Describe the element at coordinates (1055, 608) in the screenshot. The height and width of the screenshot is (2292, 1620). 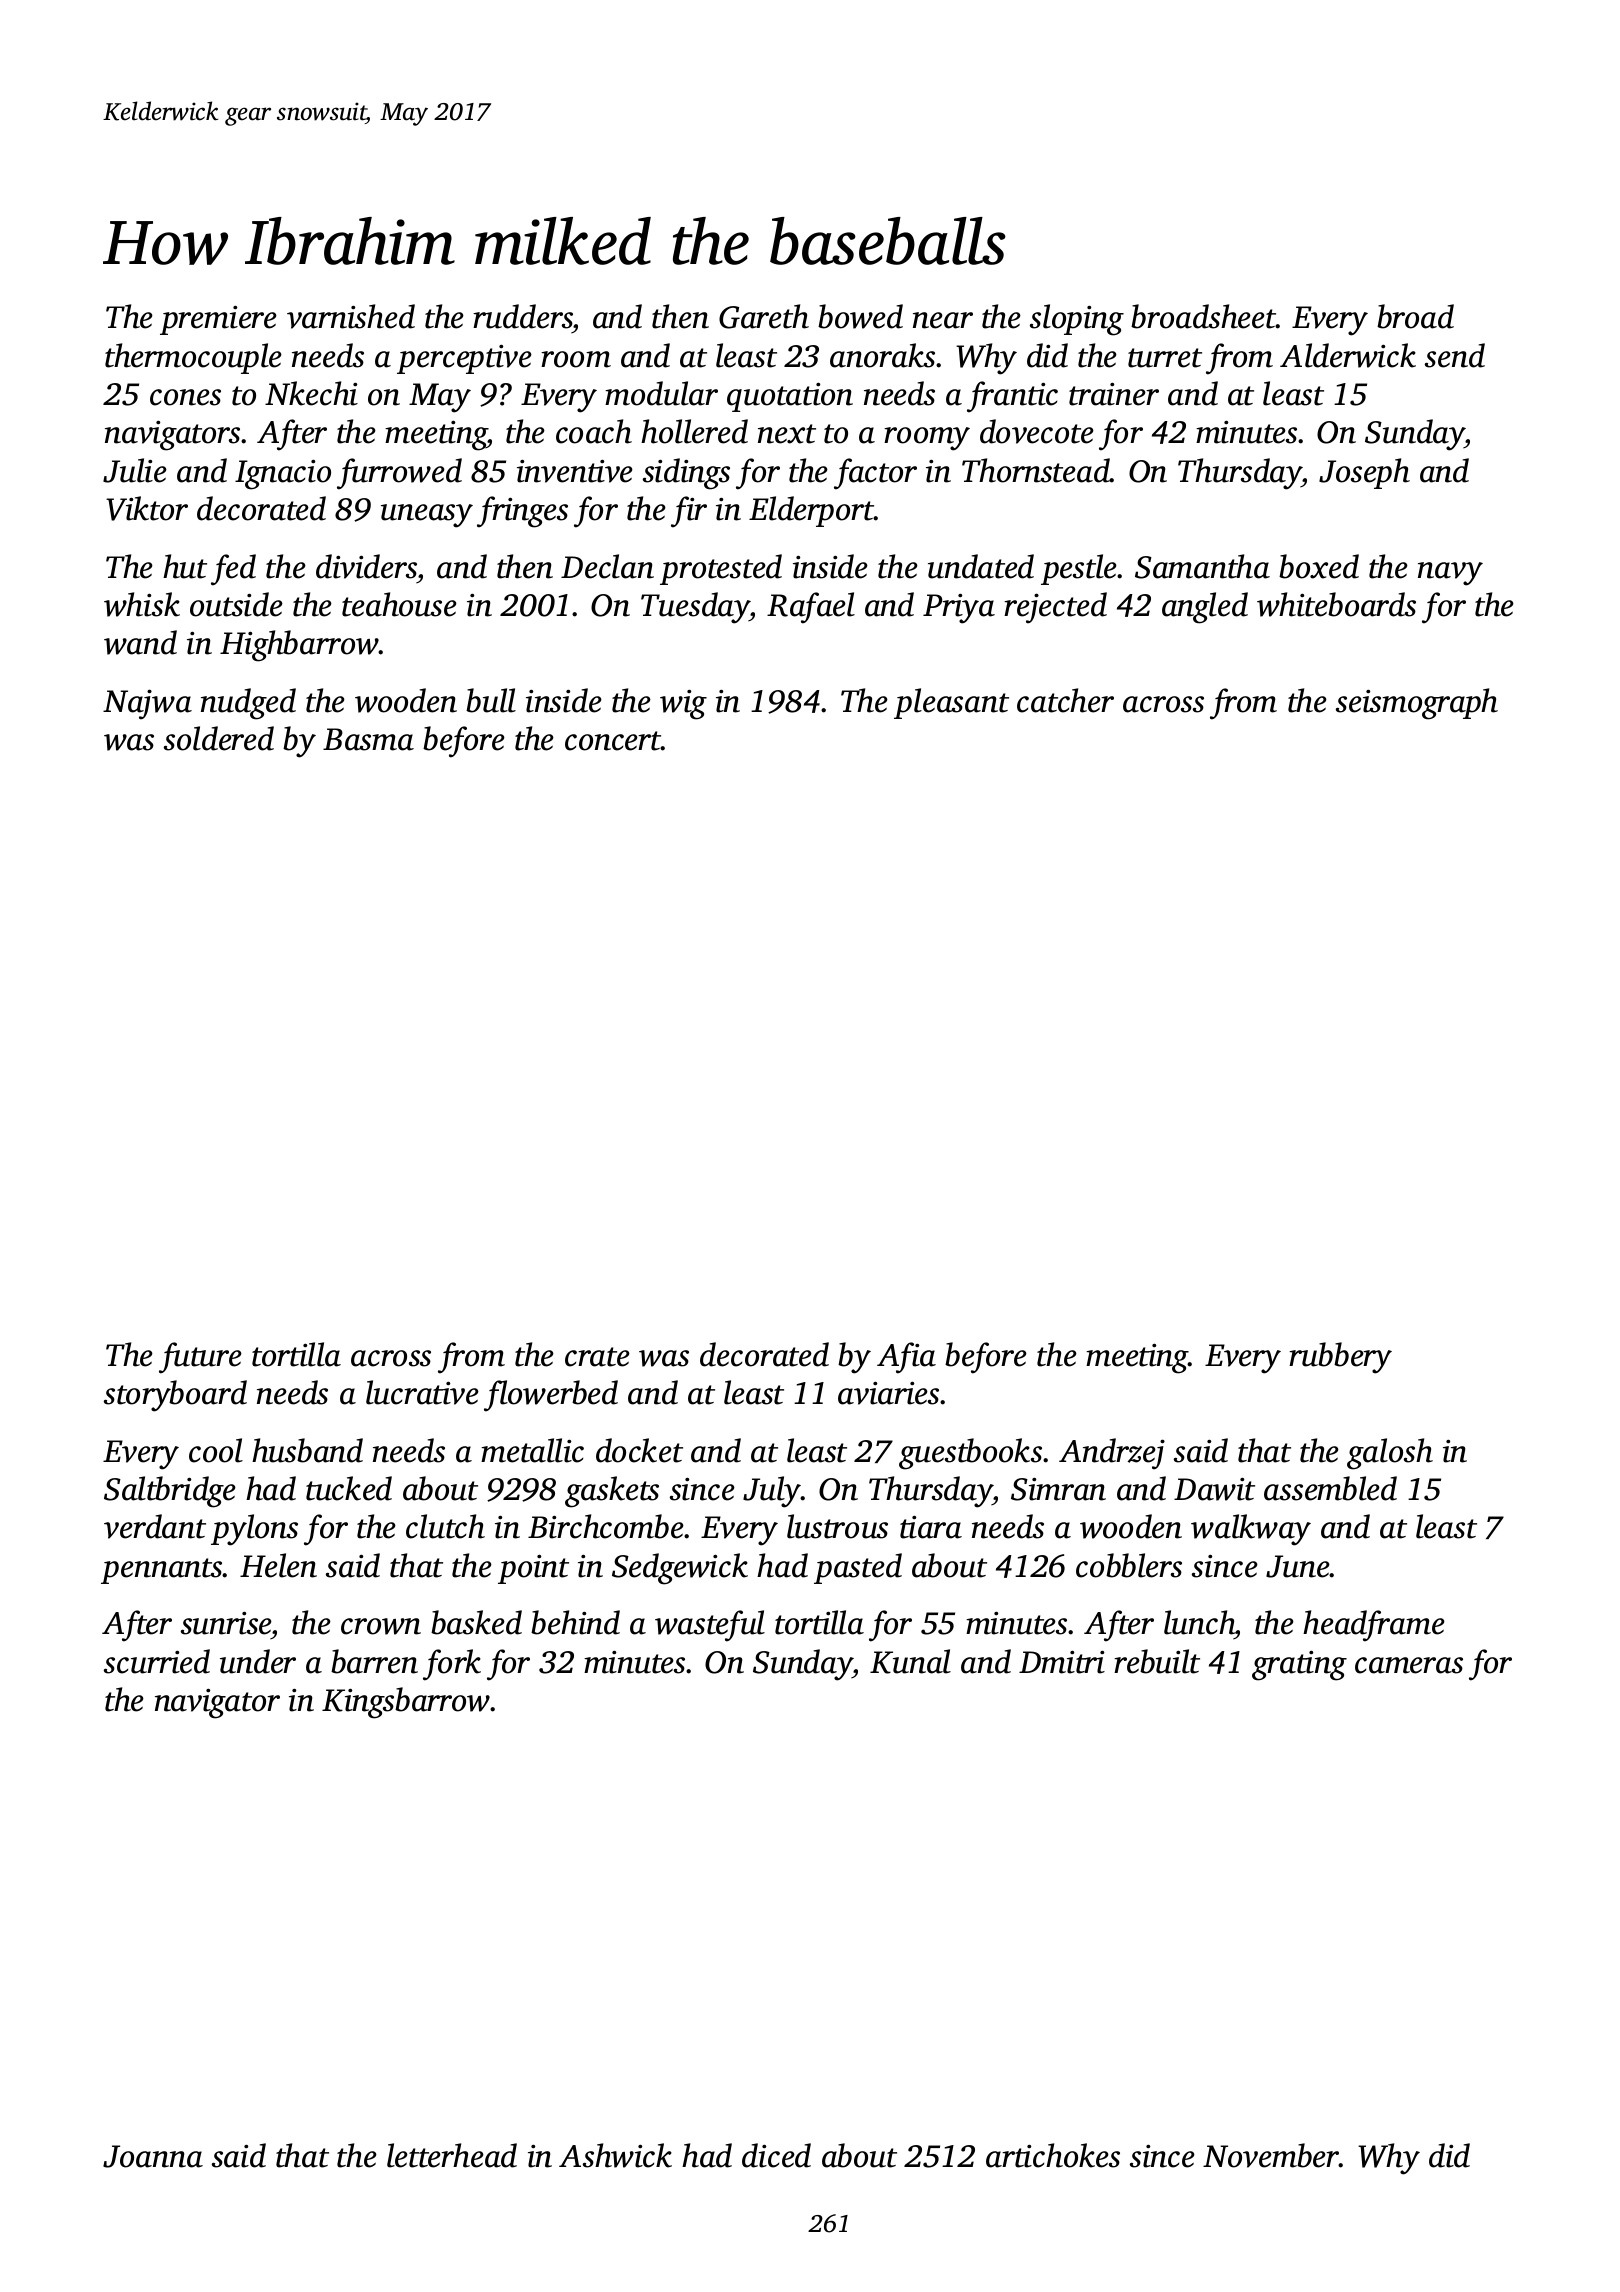
I see `rejected` at that location.
